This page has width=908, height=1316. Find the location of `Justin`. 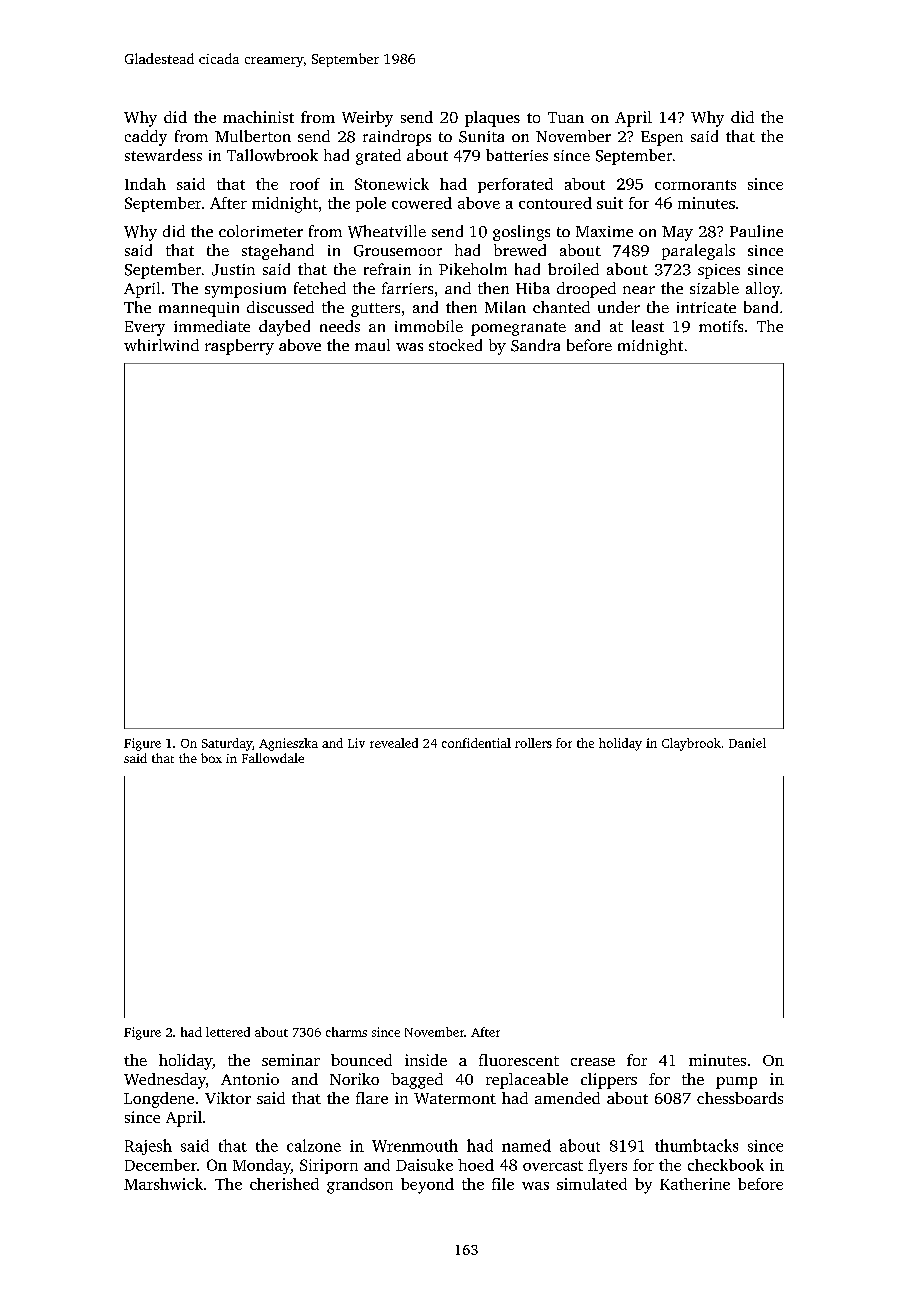

Justin is located at coordinates (233, 270).
